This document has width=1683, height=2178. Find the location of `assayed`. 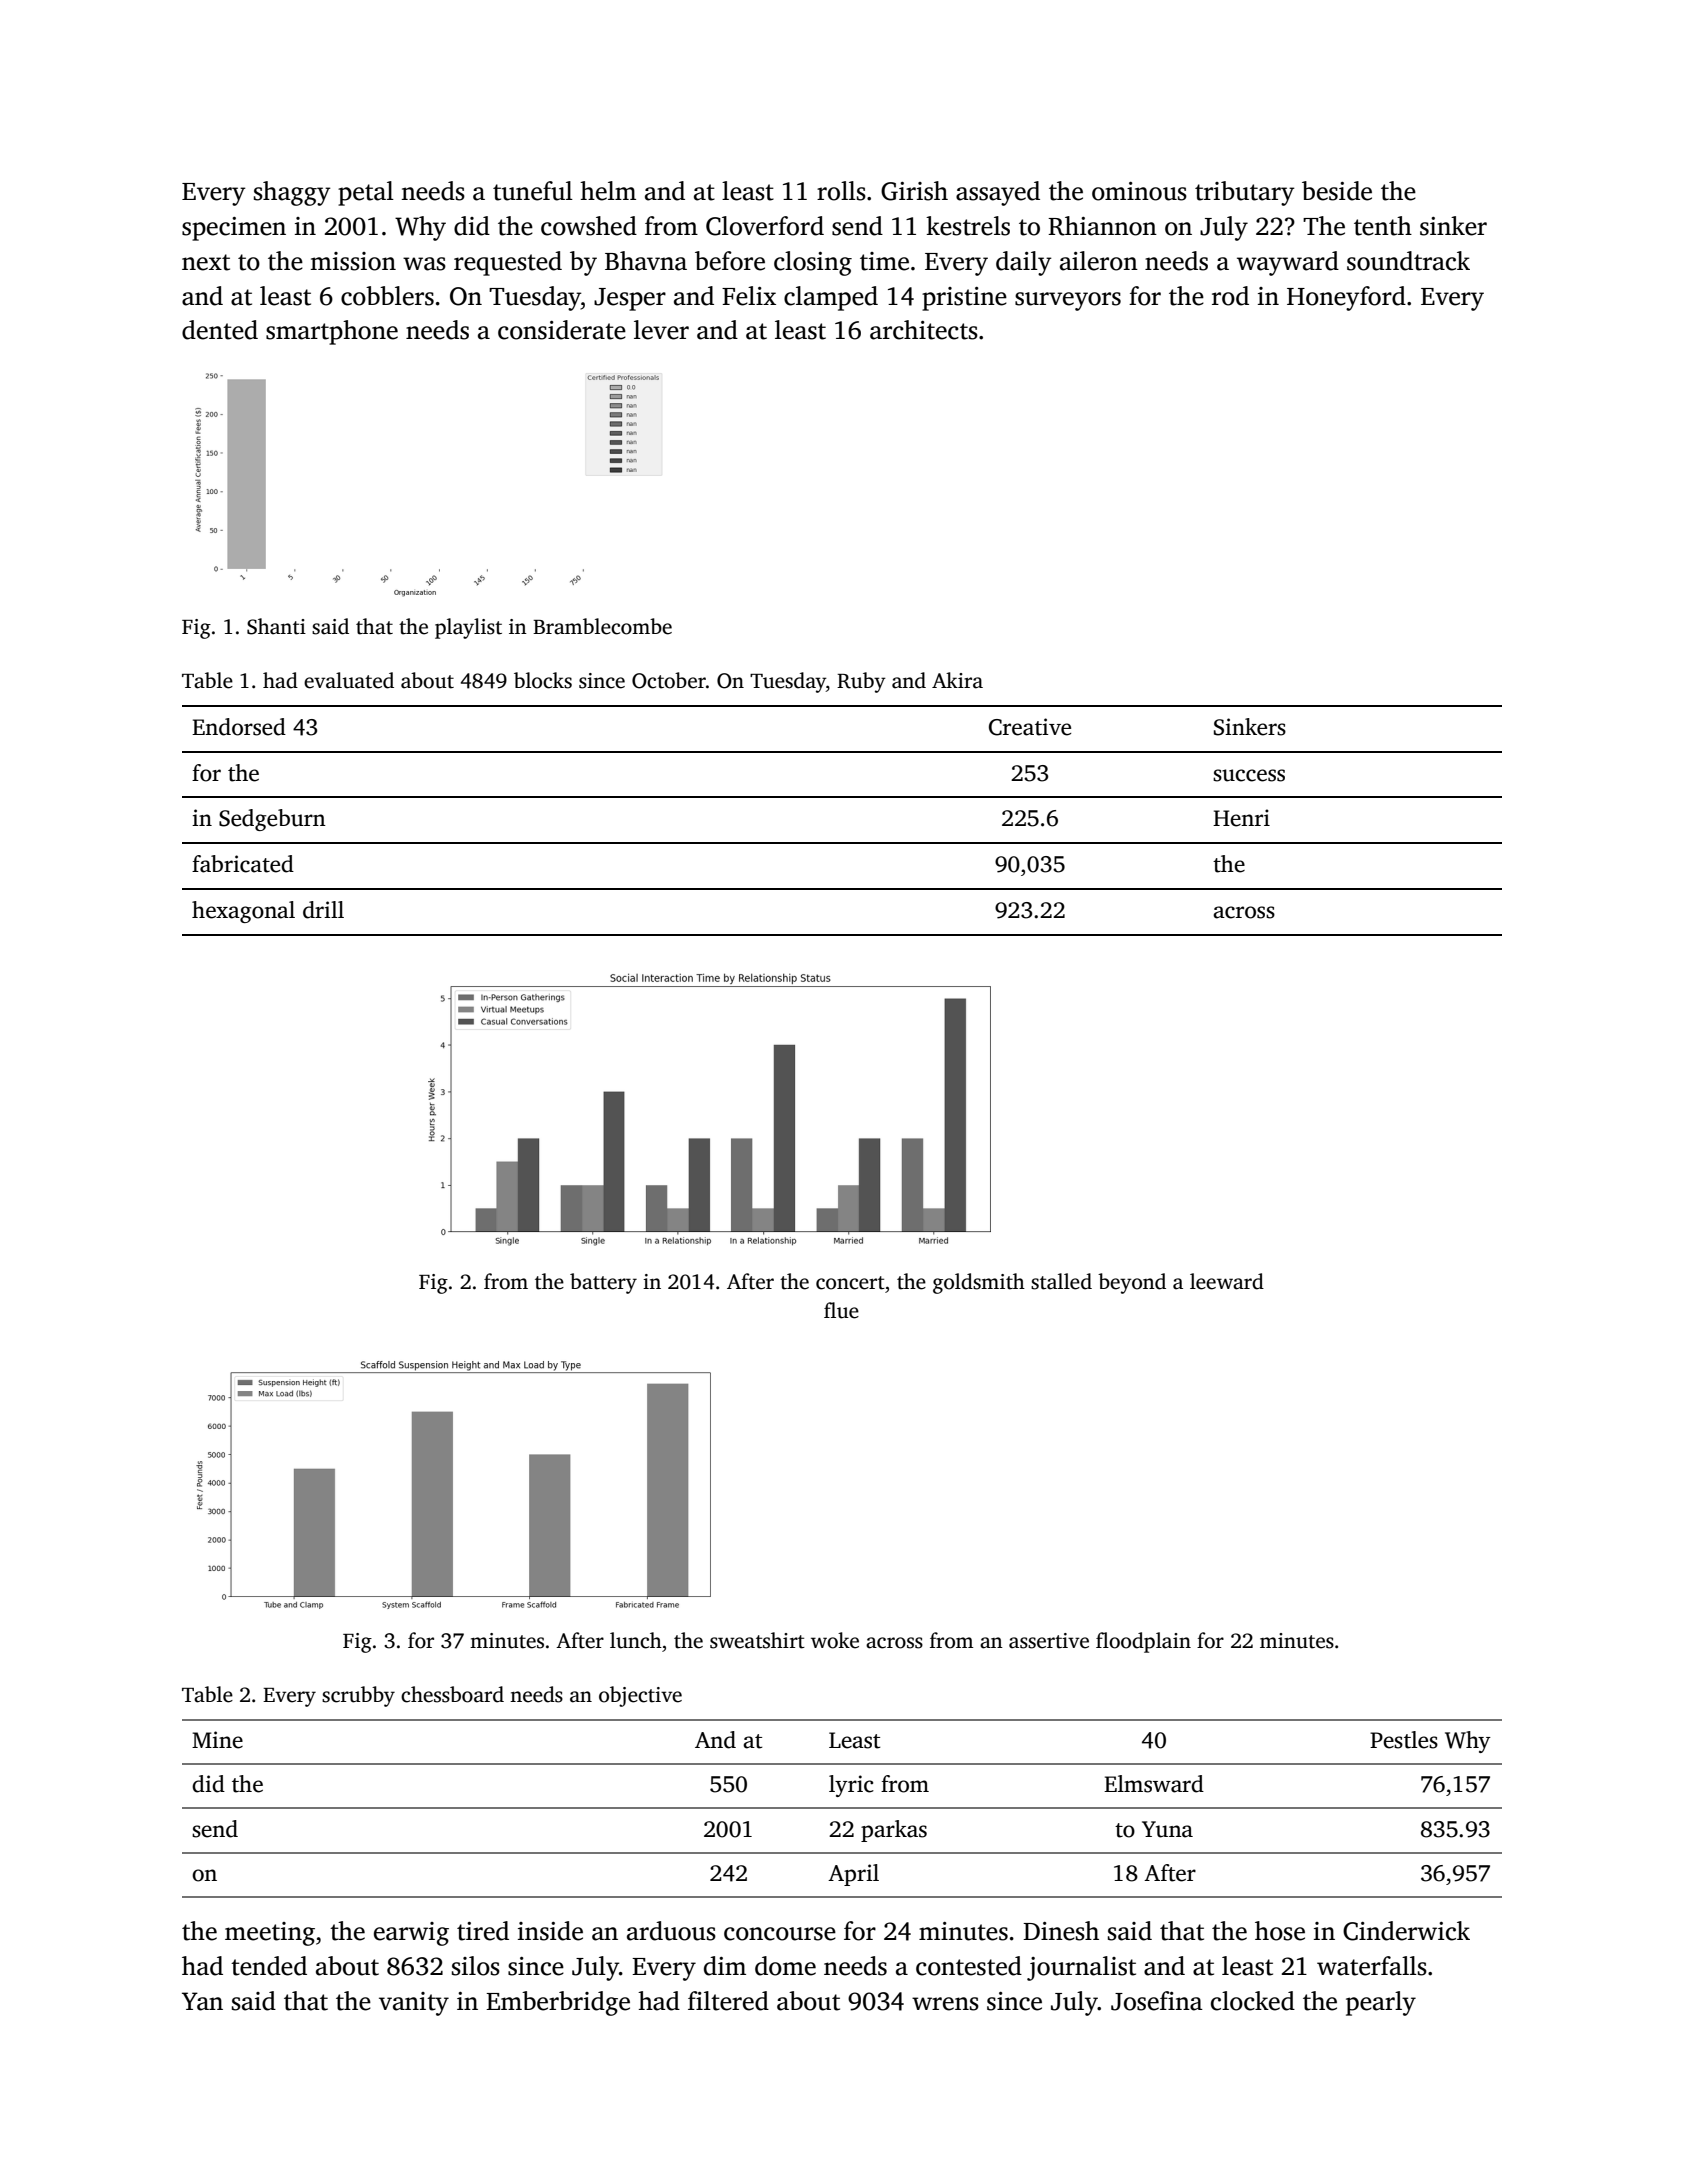

assayed is located at coordinates (998, 193).
